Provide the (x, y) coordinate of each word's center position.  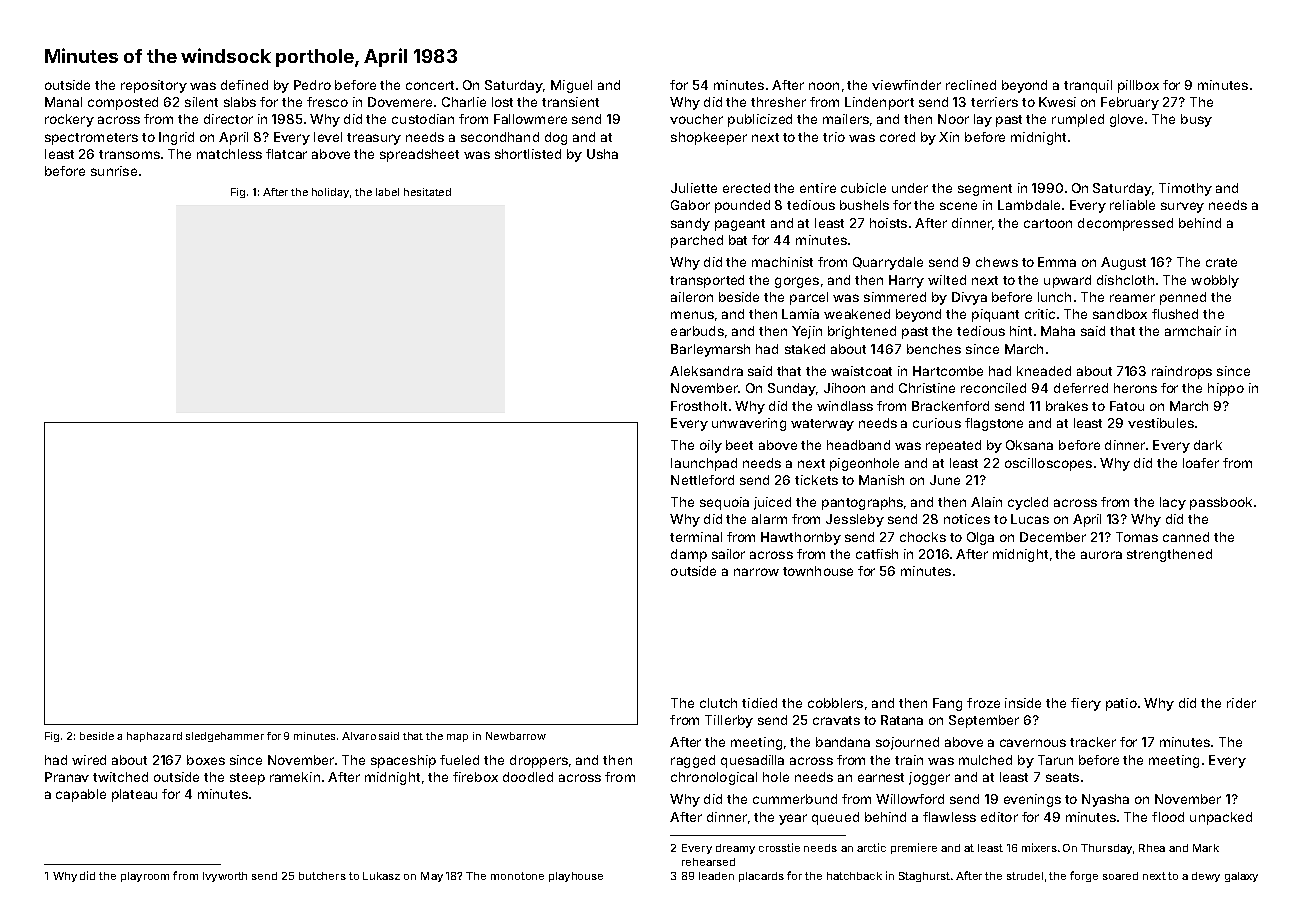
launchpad (704, 464)
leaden (716, 876)
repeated (953, 446)
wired (89, 760)
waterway (822, 425)
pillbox (1138, 86)
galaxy (1241, 877)
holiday (330, 193)
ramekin (295, 777)
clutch (718, 703)
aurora (1101, 555)
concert (430, 85)
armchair (1193, 331)
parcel (809, 298)
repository (154, 86)
